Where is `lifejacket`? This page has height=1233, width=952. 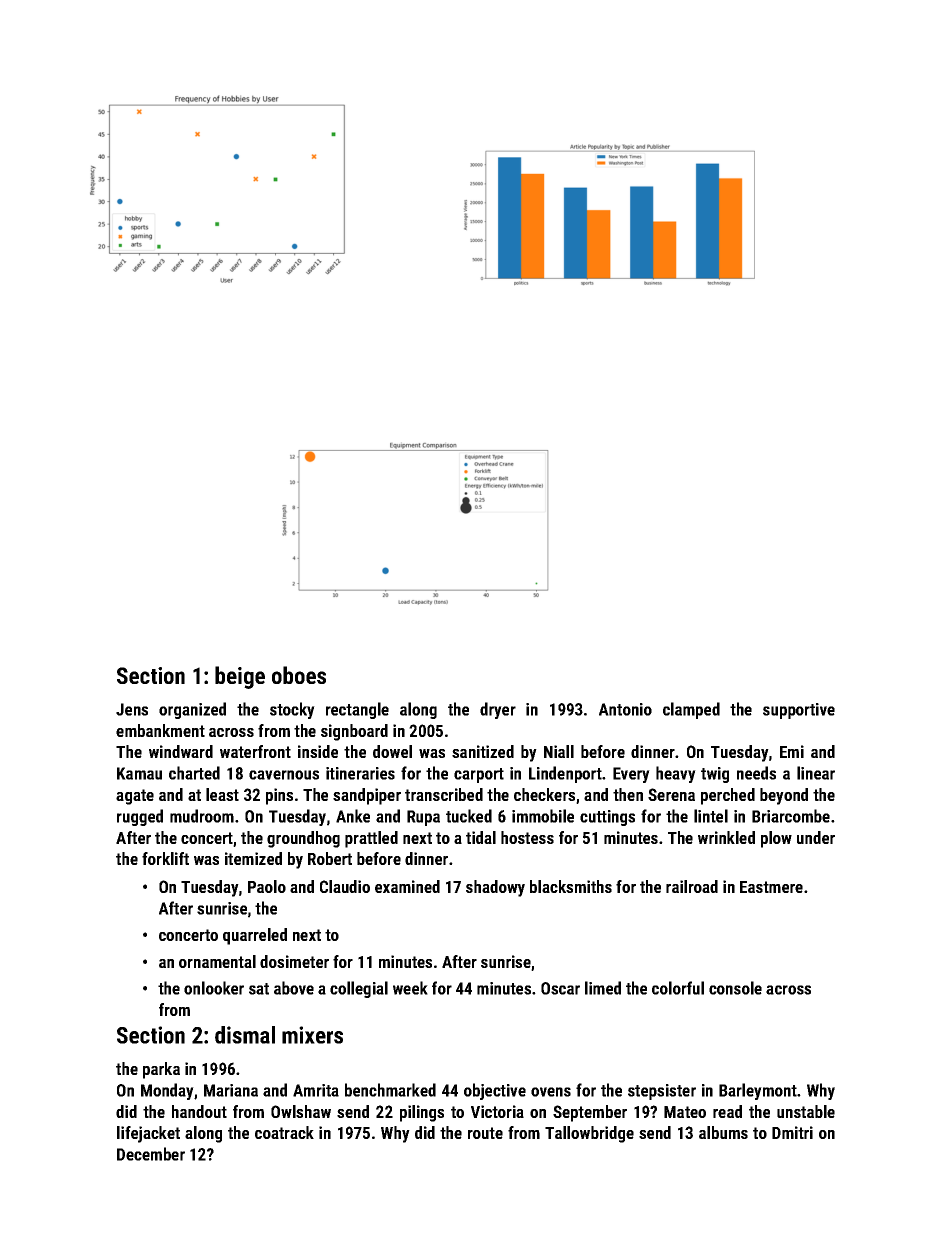
lifejacket is located at coordinates (148, 1134).
